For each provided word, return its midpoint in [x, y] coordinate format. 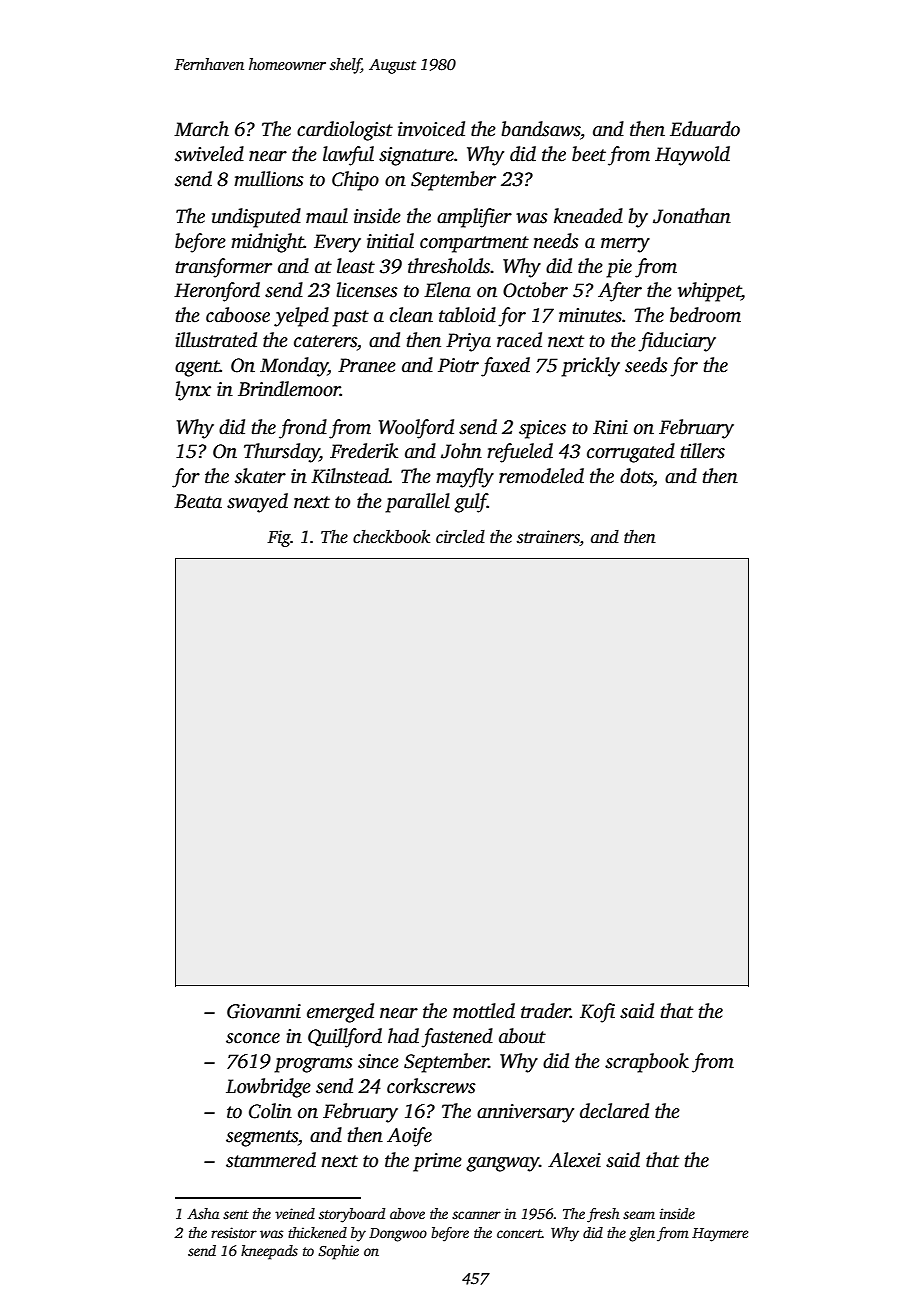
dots [636, 476]
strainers [548, 538]
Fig [279, 538]
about [522, 1036]
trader [545, 1011]
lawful [348, 156]
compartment [474, 244]
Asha [203, 1213]
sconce [253, 1038]
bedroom [705, 315]
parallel [417, 503]
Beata [198, 501]
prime [437, 1162]
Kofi [597, 1013]
